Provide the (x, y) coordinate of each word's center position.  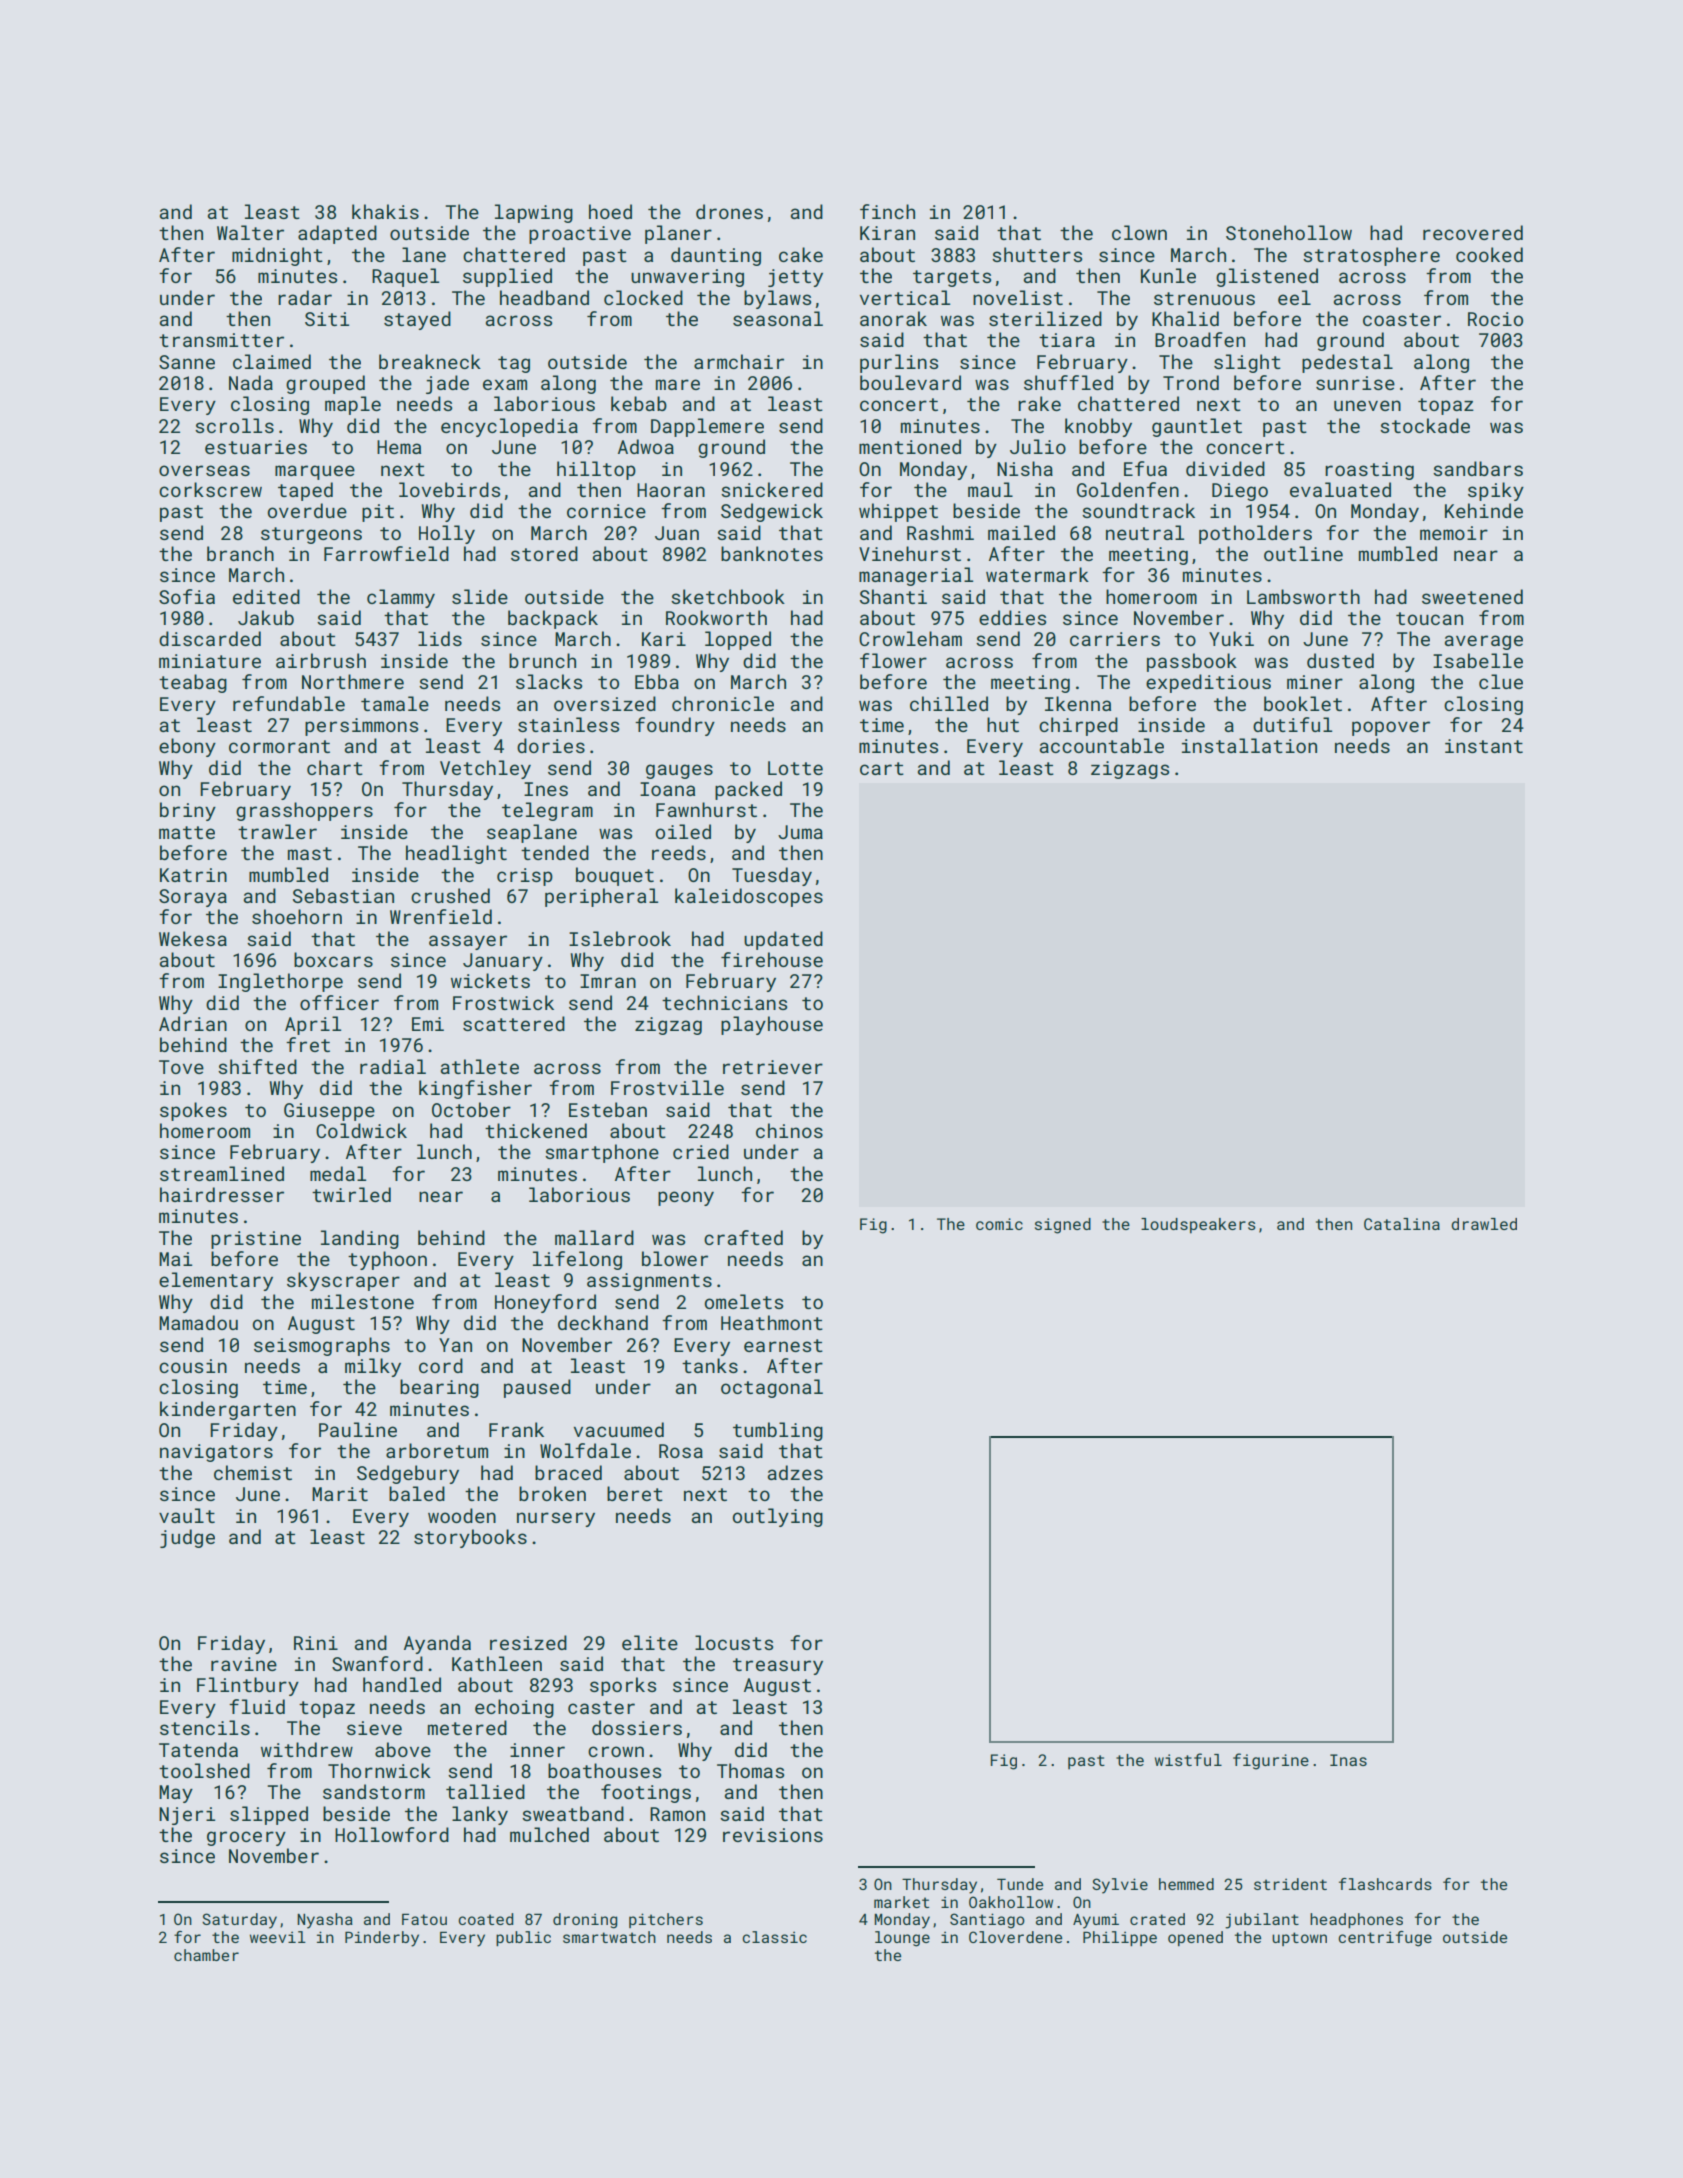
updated (783, 940)
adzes (795, 1472)
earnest (783, 1345)
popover (1391, 728)
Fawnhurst (706, 809)
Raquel (405, 277)
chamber (206, 1955)
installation (1249, 745)
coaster (1402, 319)
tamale (395, 703)
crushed (450, 895)
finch (887, 211)
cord (441, 1365)
